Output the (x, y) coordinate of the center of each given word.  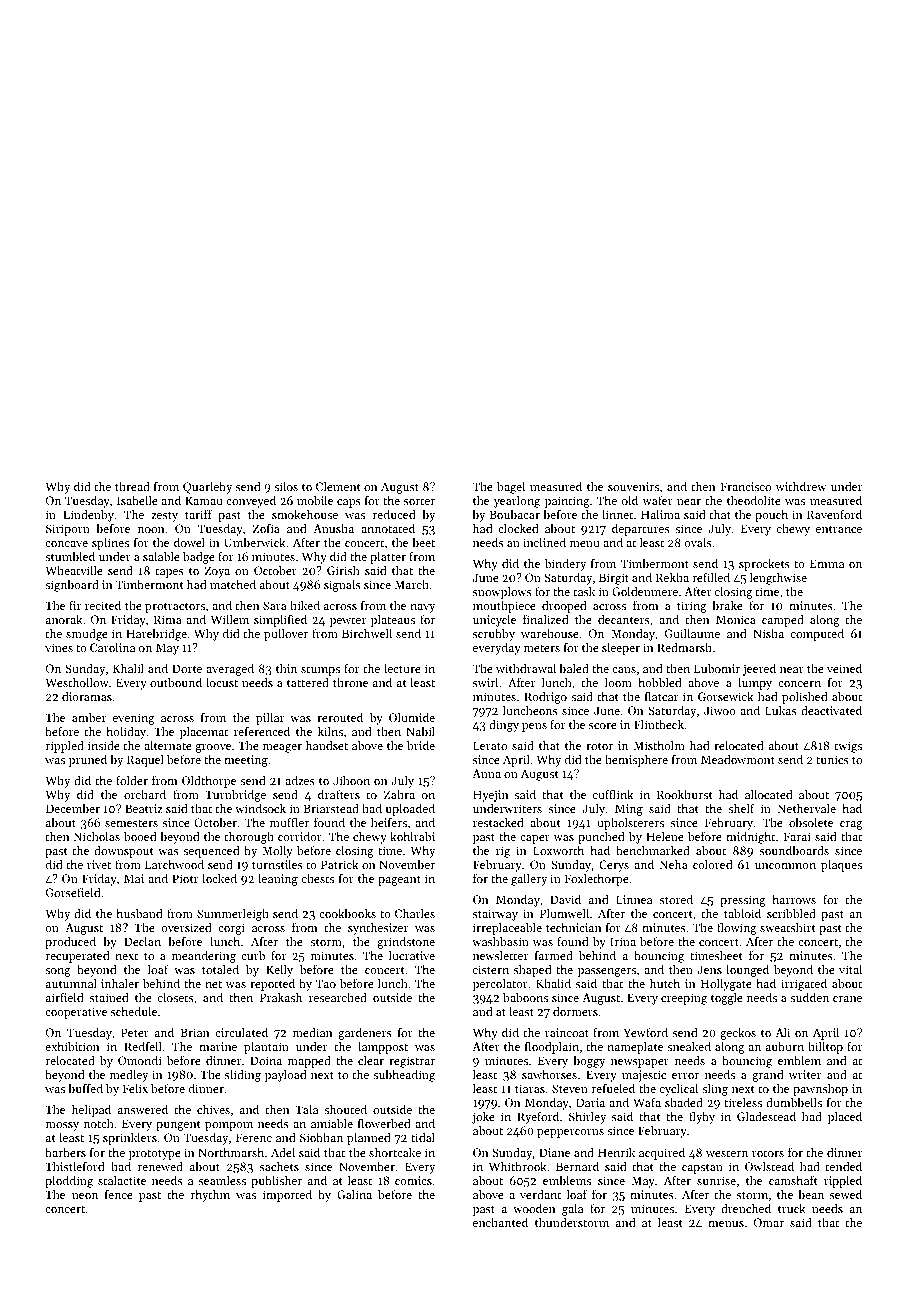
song (58, 972)
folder (132, 780)
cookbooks (347, 913)
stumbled (70, 556)
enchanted (500, 1222)
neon (85, 1196)
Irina (623, 941)
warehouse (550, 633)
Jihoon (351, 780)
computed (817, 634)
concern (799, 684)
